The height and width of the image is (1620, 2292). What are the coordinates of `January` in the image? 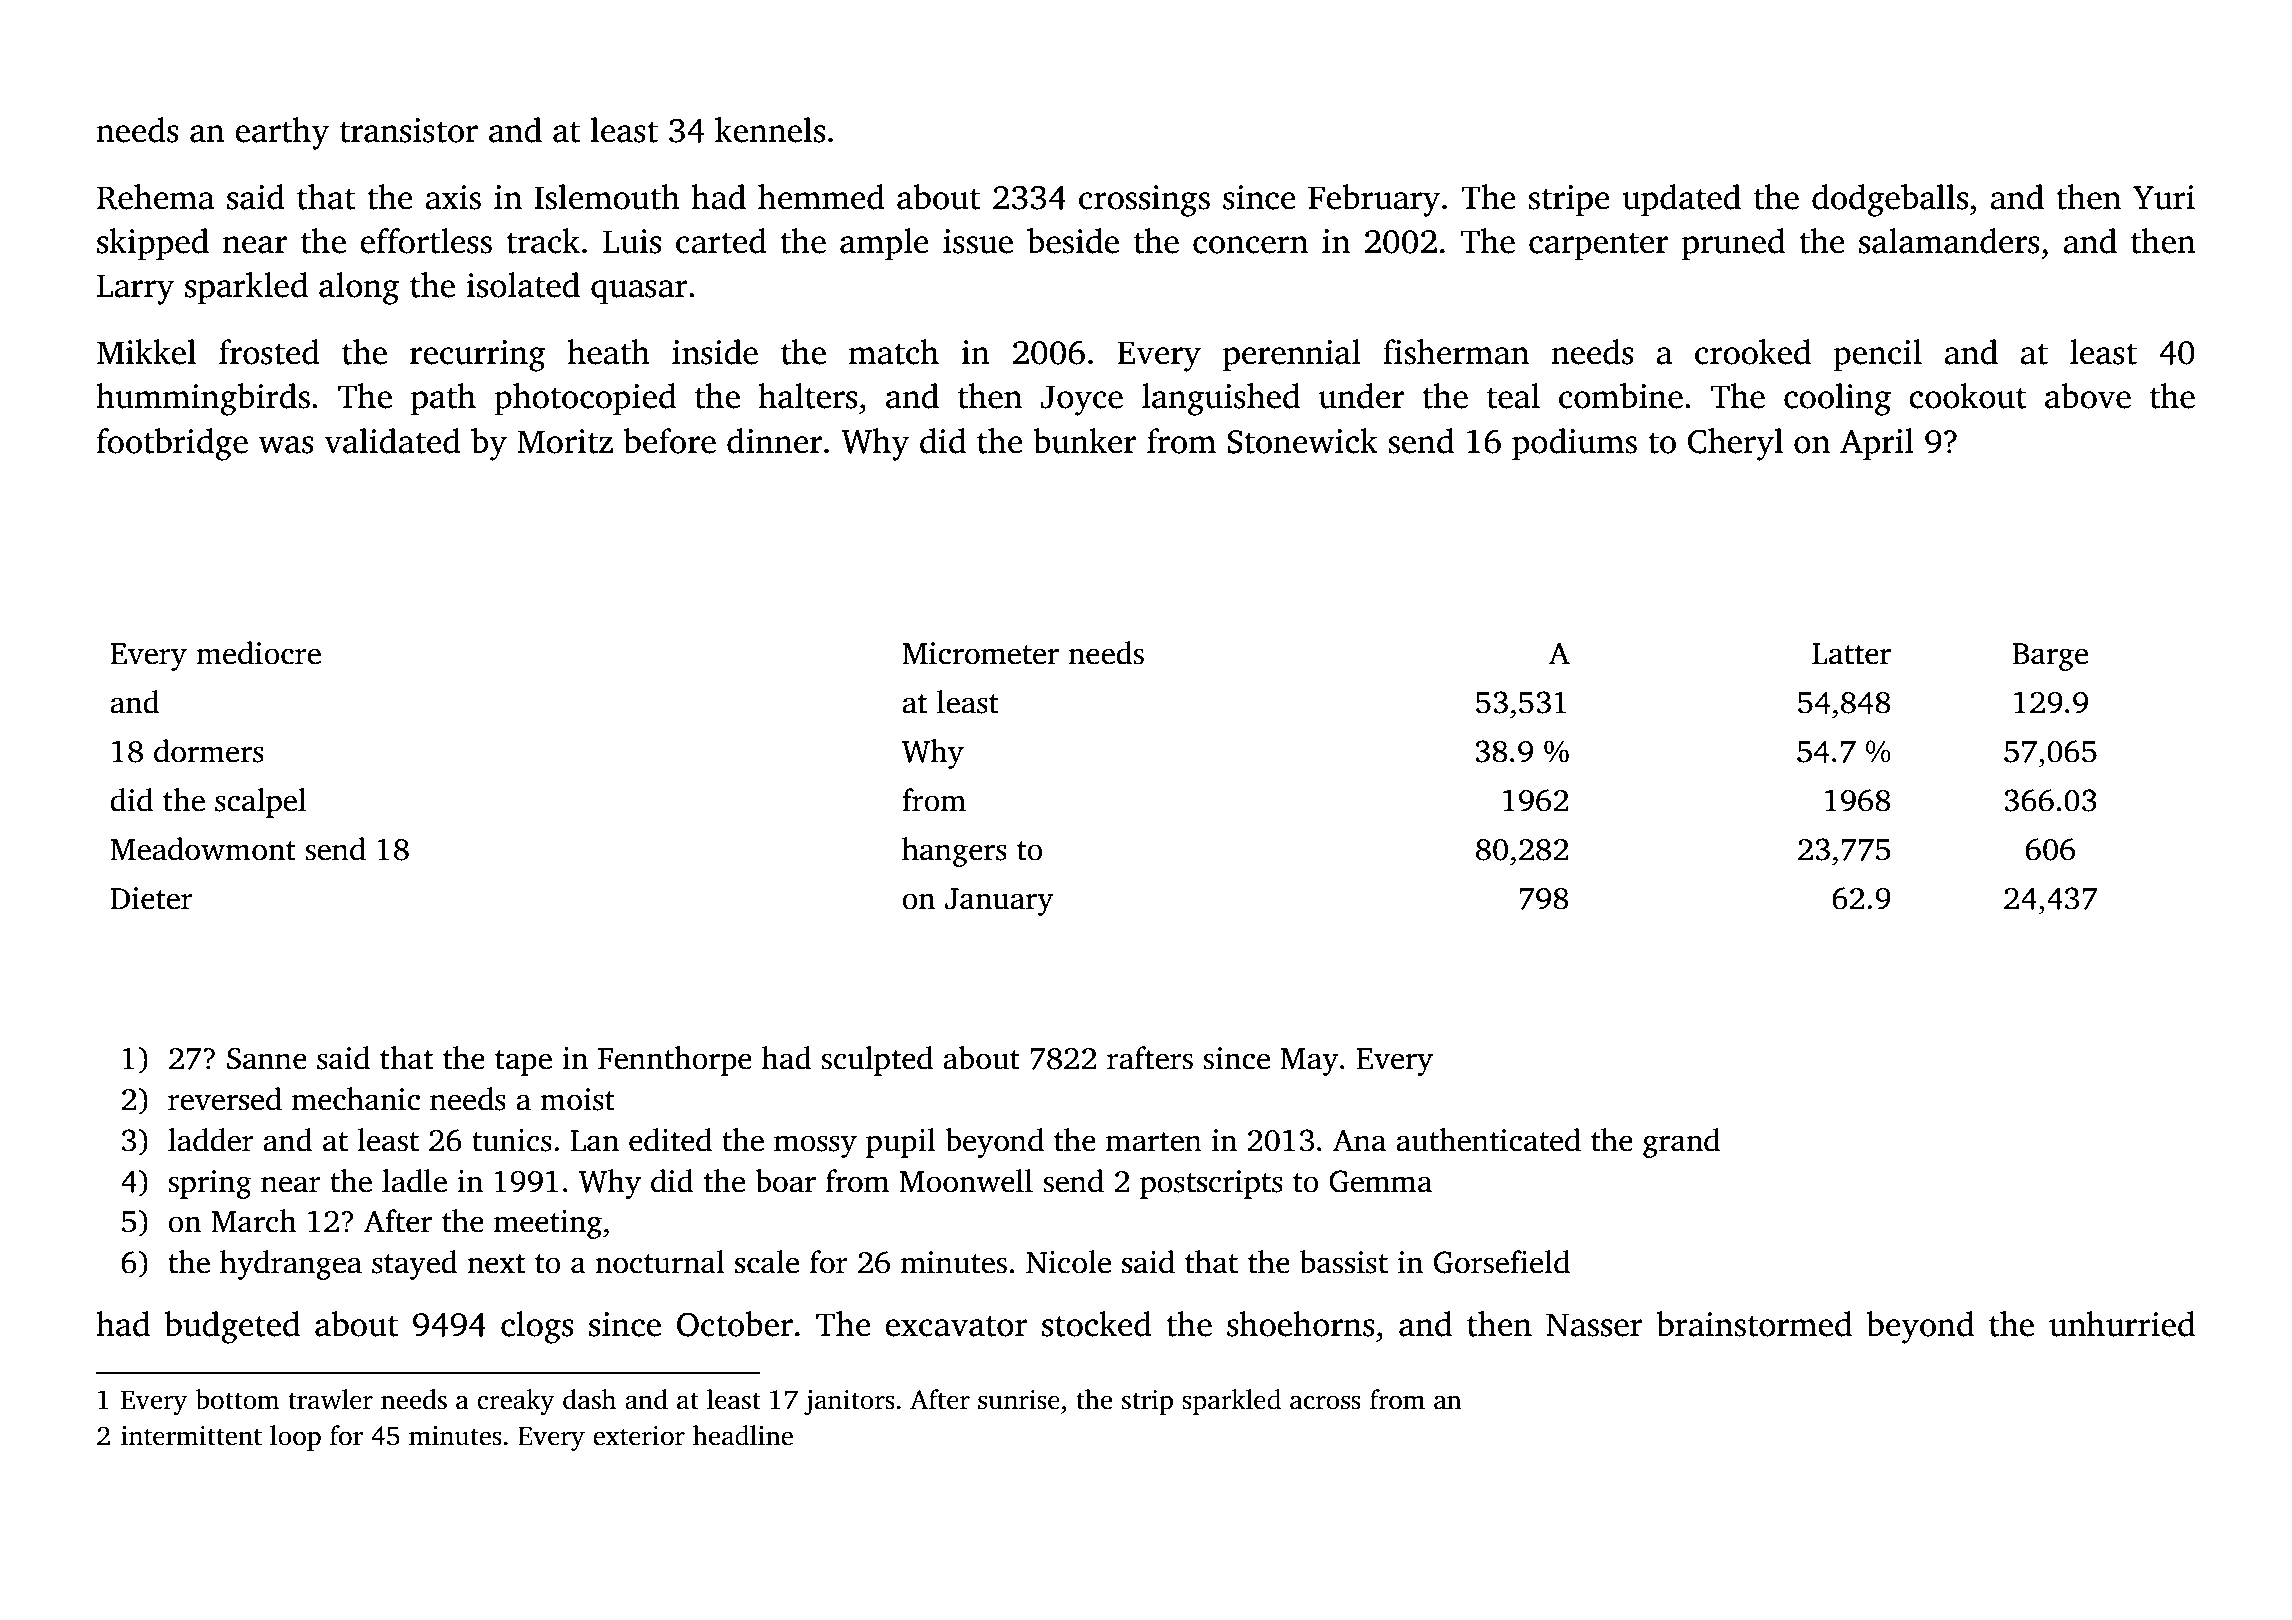 It's located at (999, 902).
